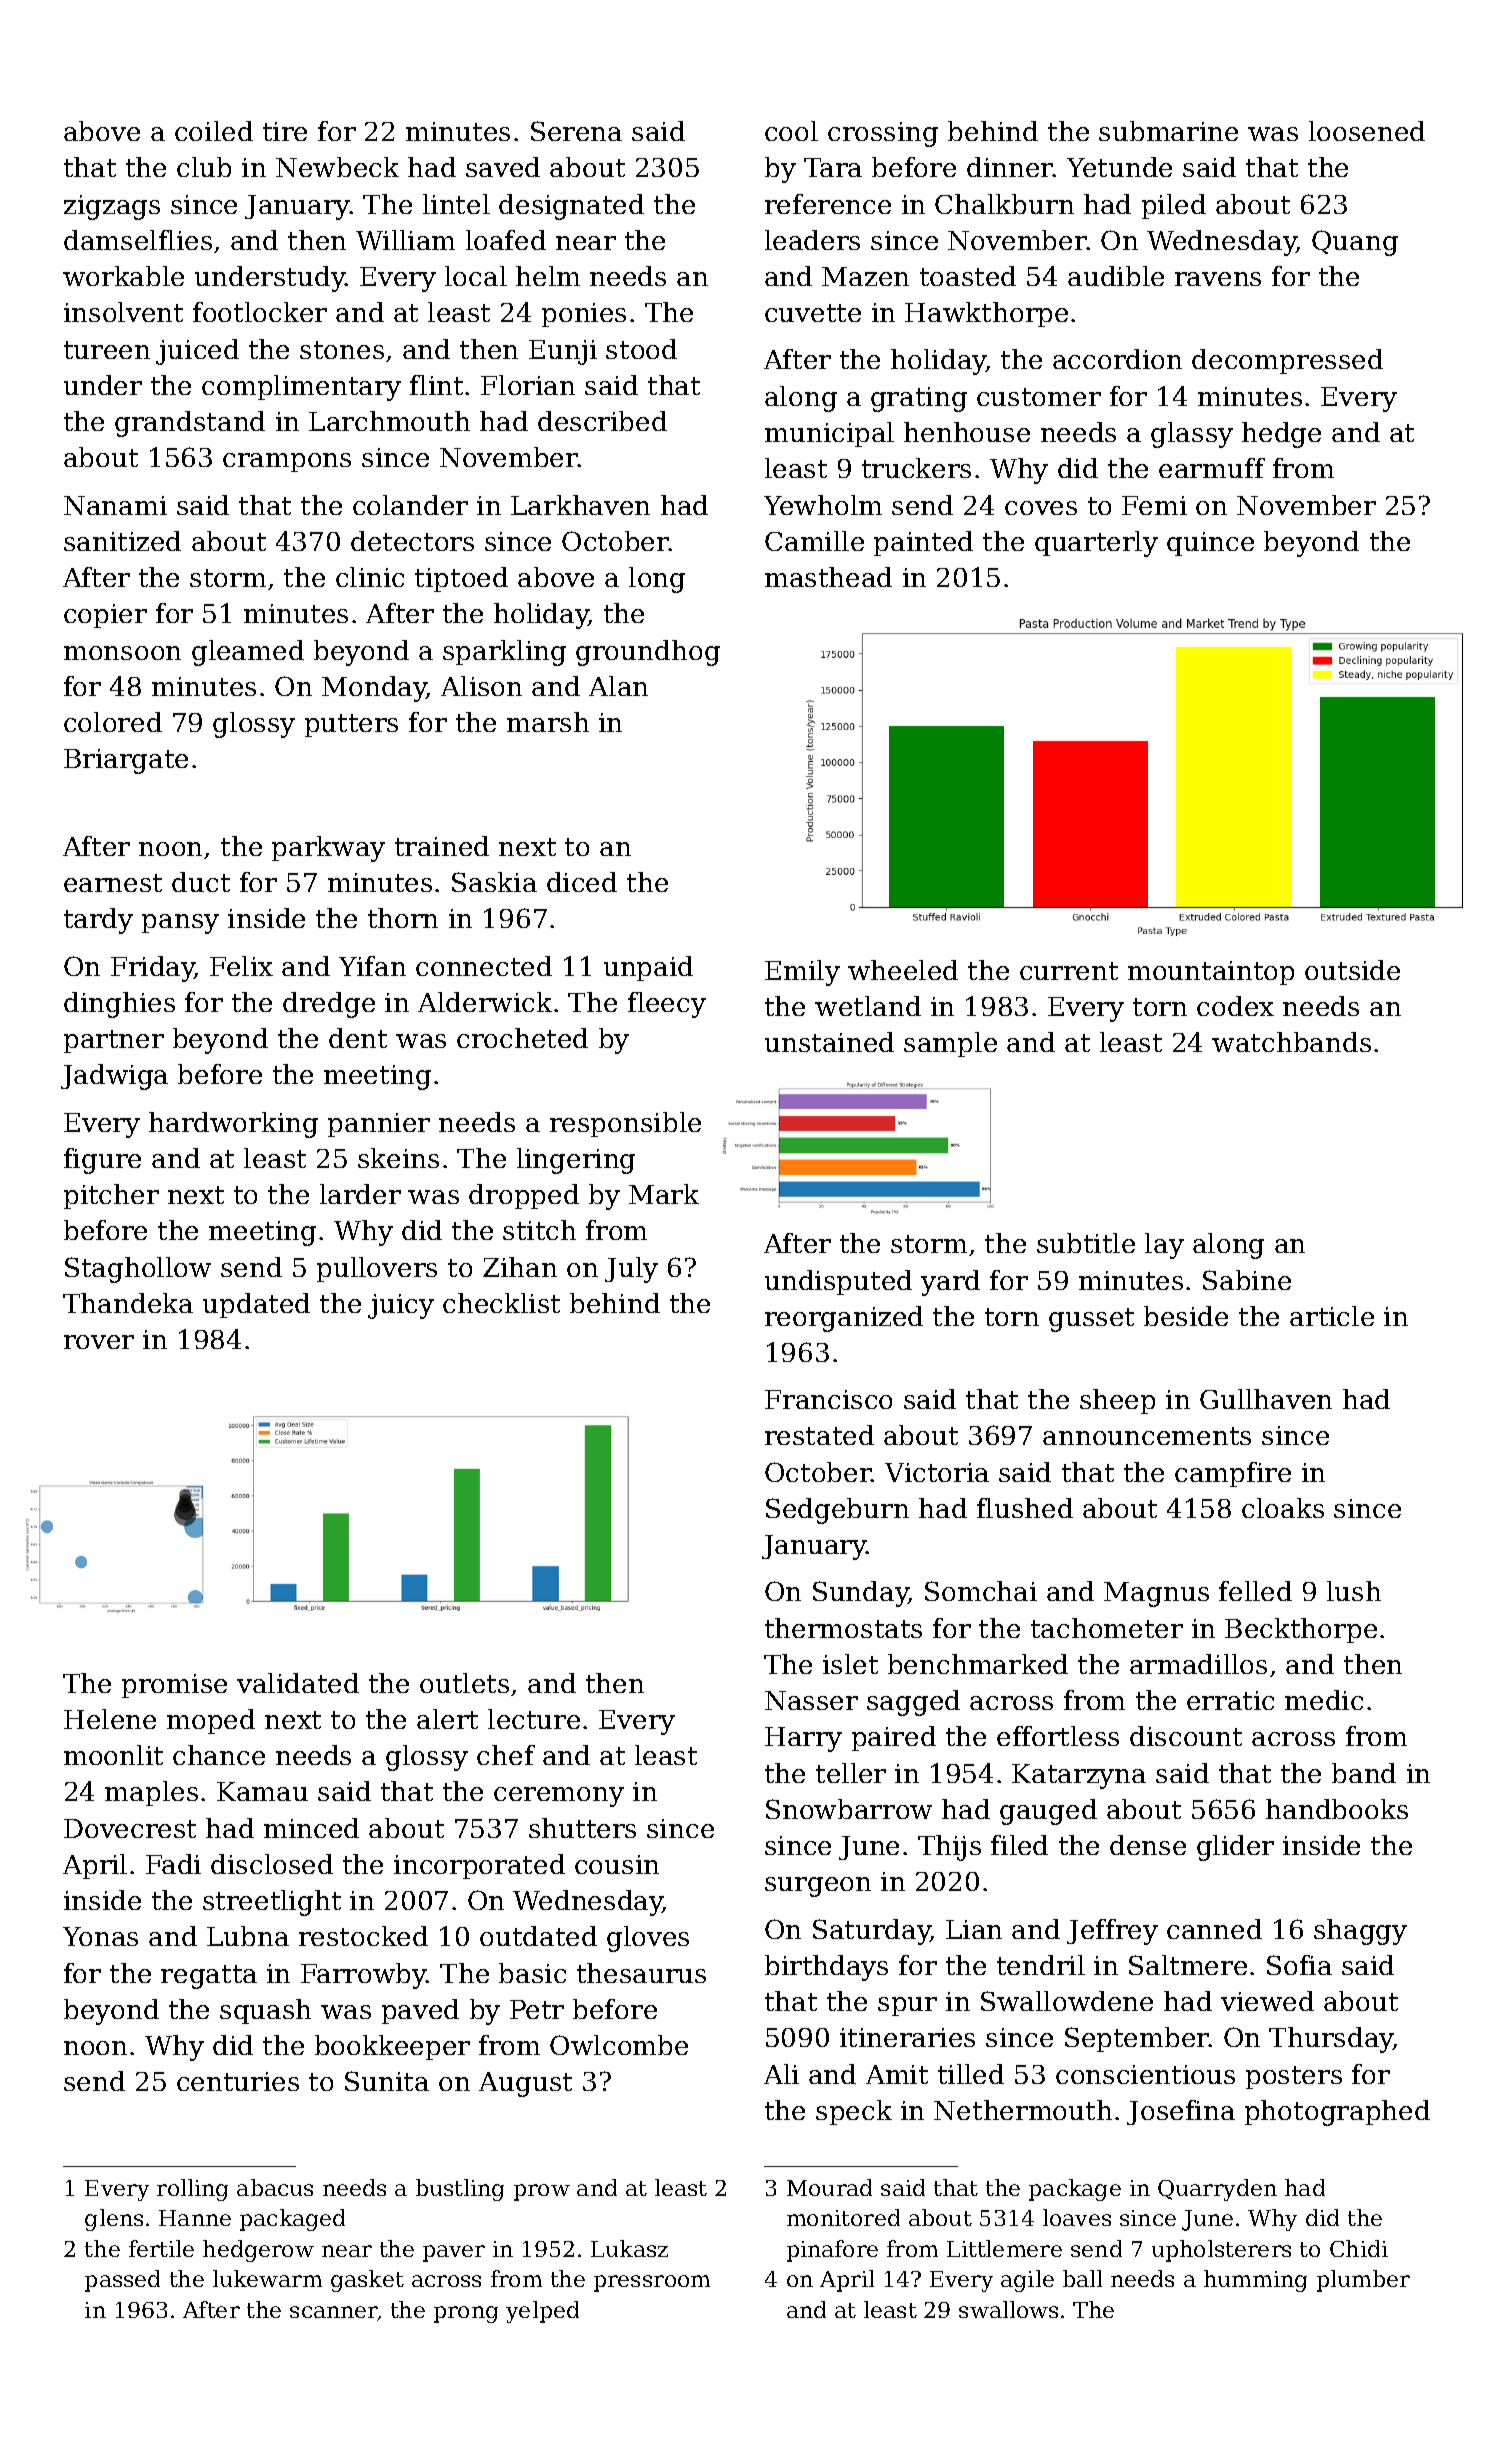 This screenshot has width=1496, height=2464. Describe the element at coordinates (1352, 970) in the screenshot. I see `outside` at that location.
